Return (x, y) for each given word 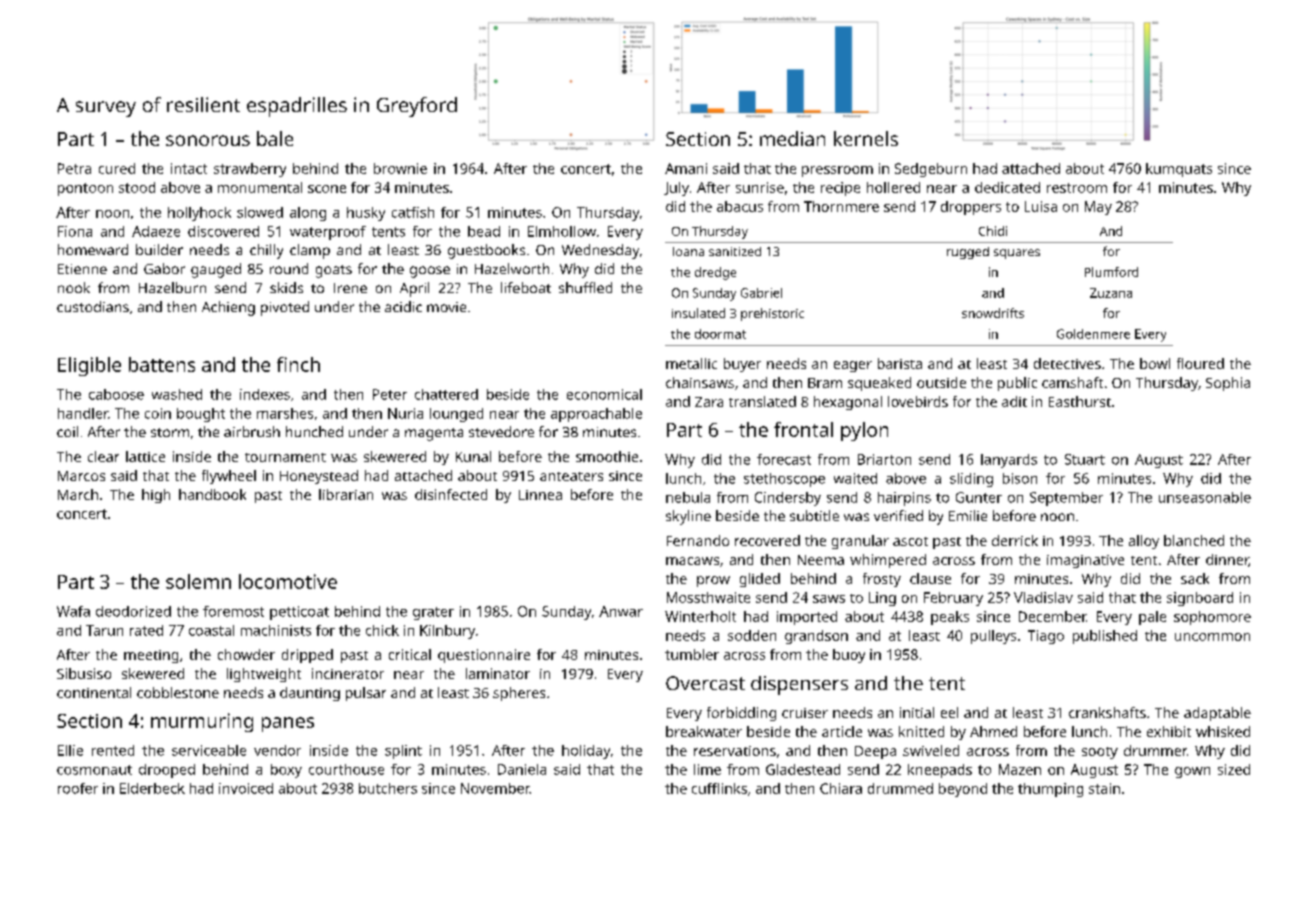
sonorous (208, 140)
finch (298, 364)
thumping (1050, 790)
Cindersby (788, 499)
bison (1020, 478)
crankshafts (1107, 712)
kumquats (1179, 170)
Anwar (621, 611)
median (792, 138)
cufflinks (719, 788)
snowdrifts (993, 313)
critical (410, 654)
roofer (78, 788)
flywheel (229, 477)
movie (446, 307)
